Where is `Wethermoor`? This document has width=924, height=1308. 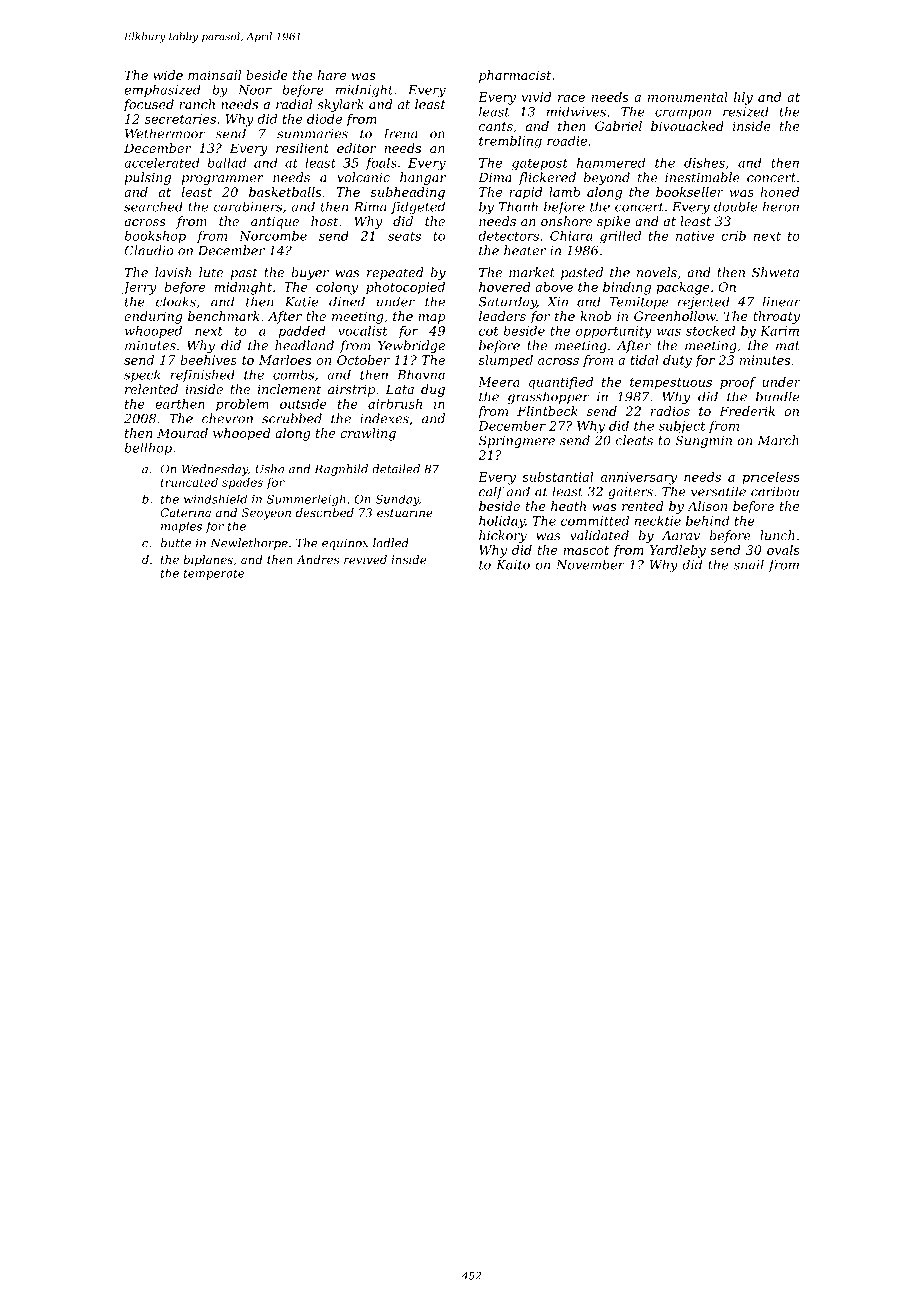 Wethermoor is located at coordinates (165, 133).
